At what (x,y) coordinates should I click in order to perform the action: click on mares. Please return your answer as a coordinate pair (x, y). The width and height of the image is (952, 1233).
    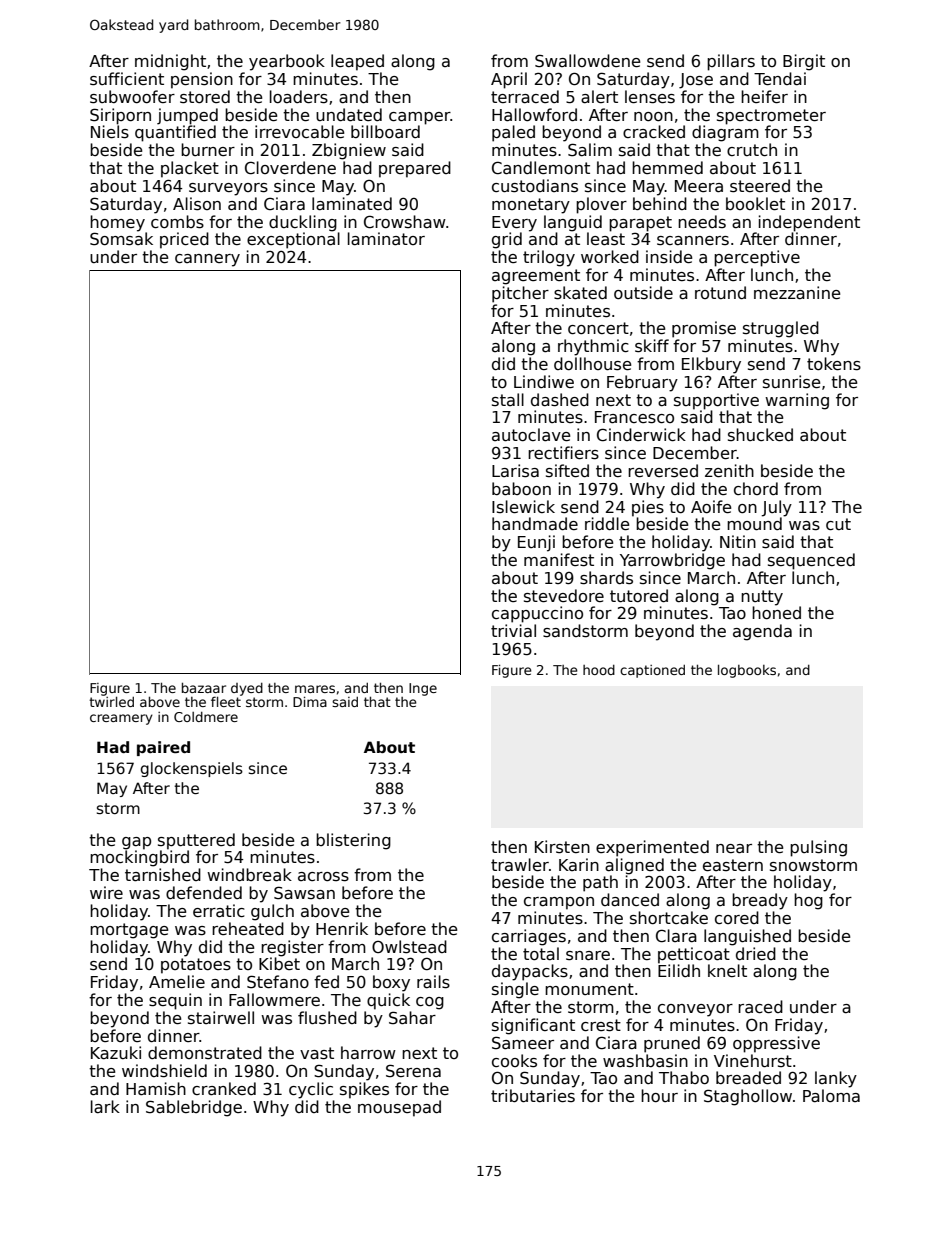
    Looking at the image, I should click on (315, 689).
